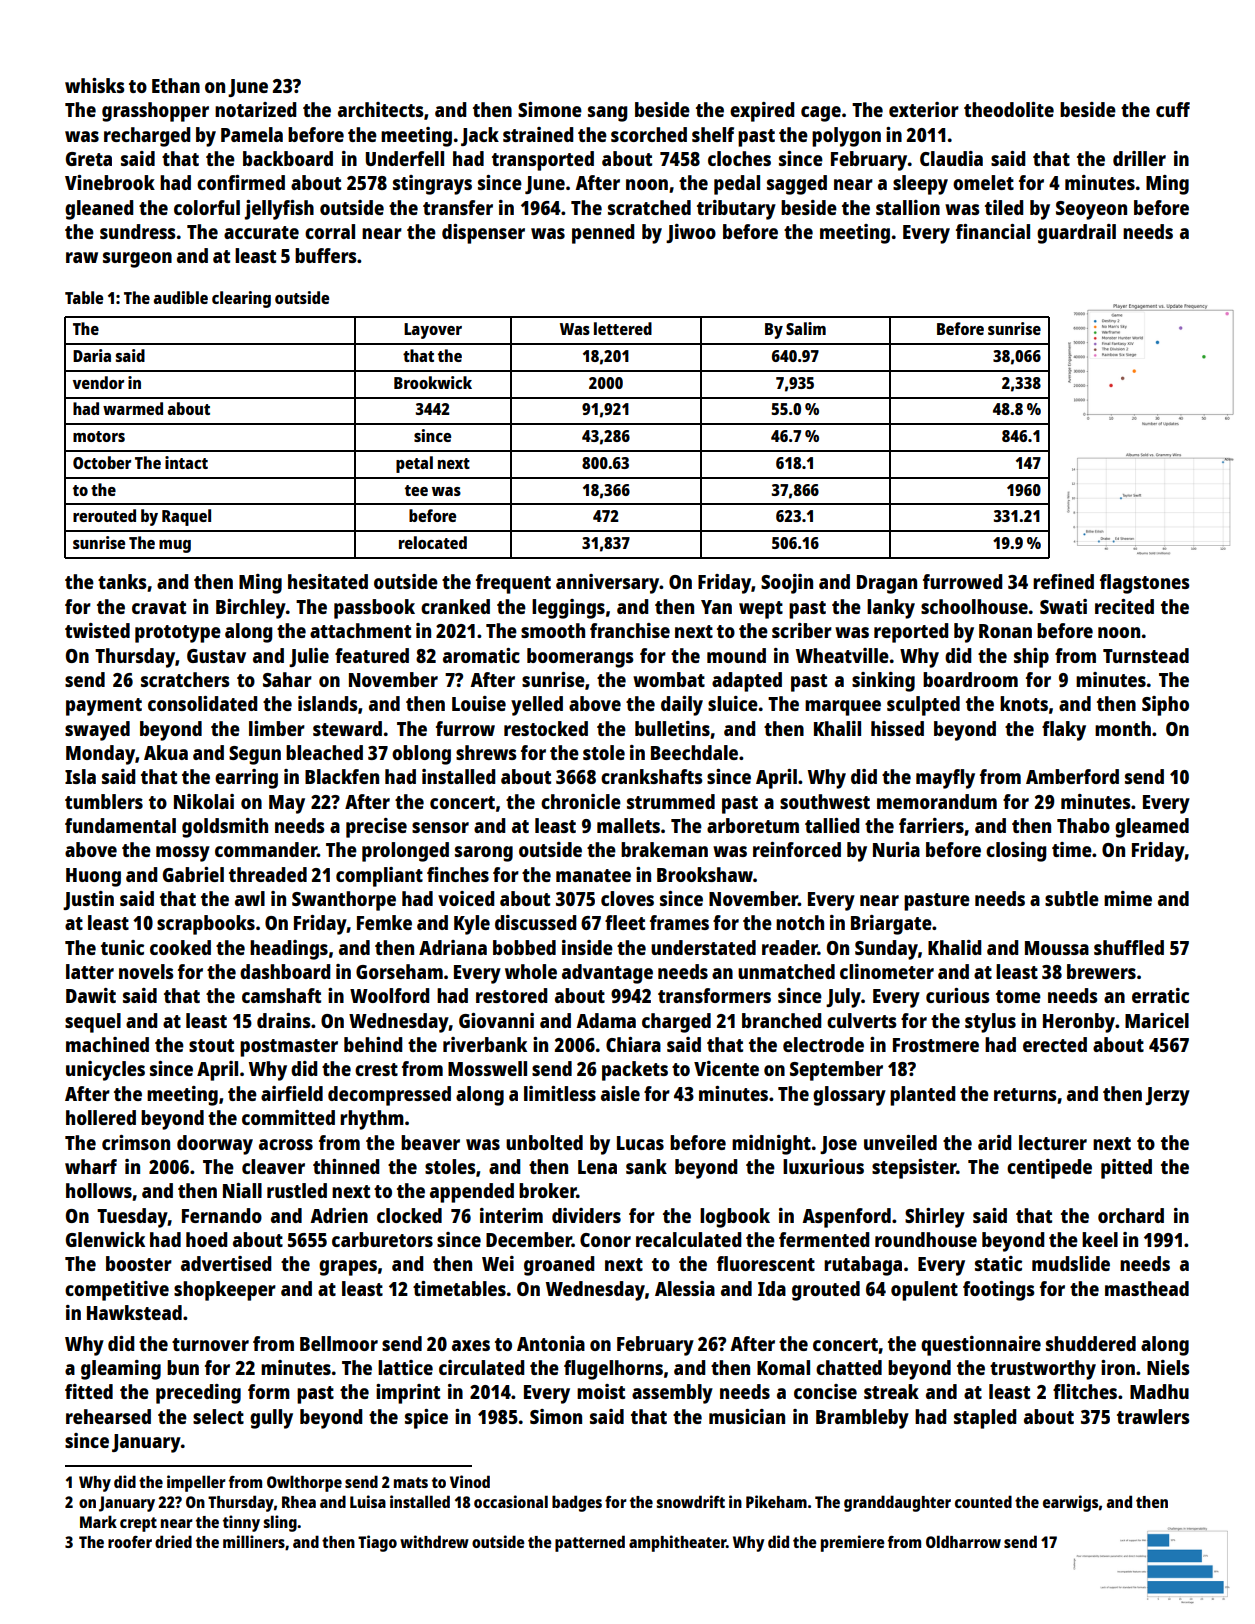  What do you see at coordinates (287, 679) in the image?
I see `Sahar` at bounding box center [287, 679].
